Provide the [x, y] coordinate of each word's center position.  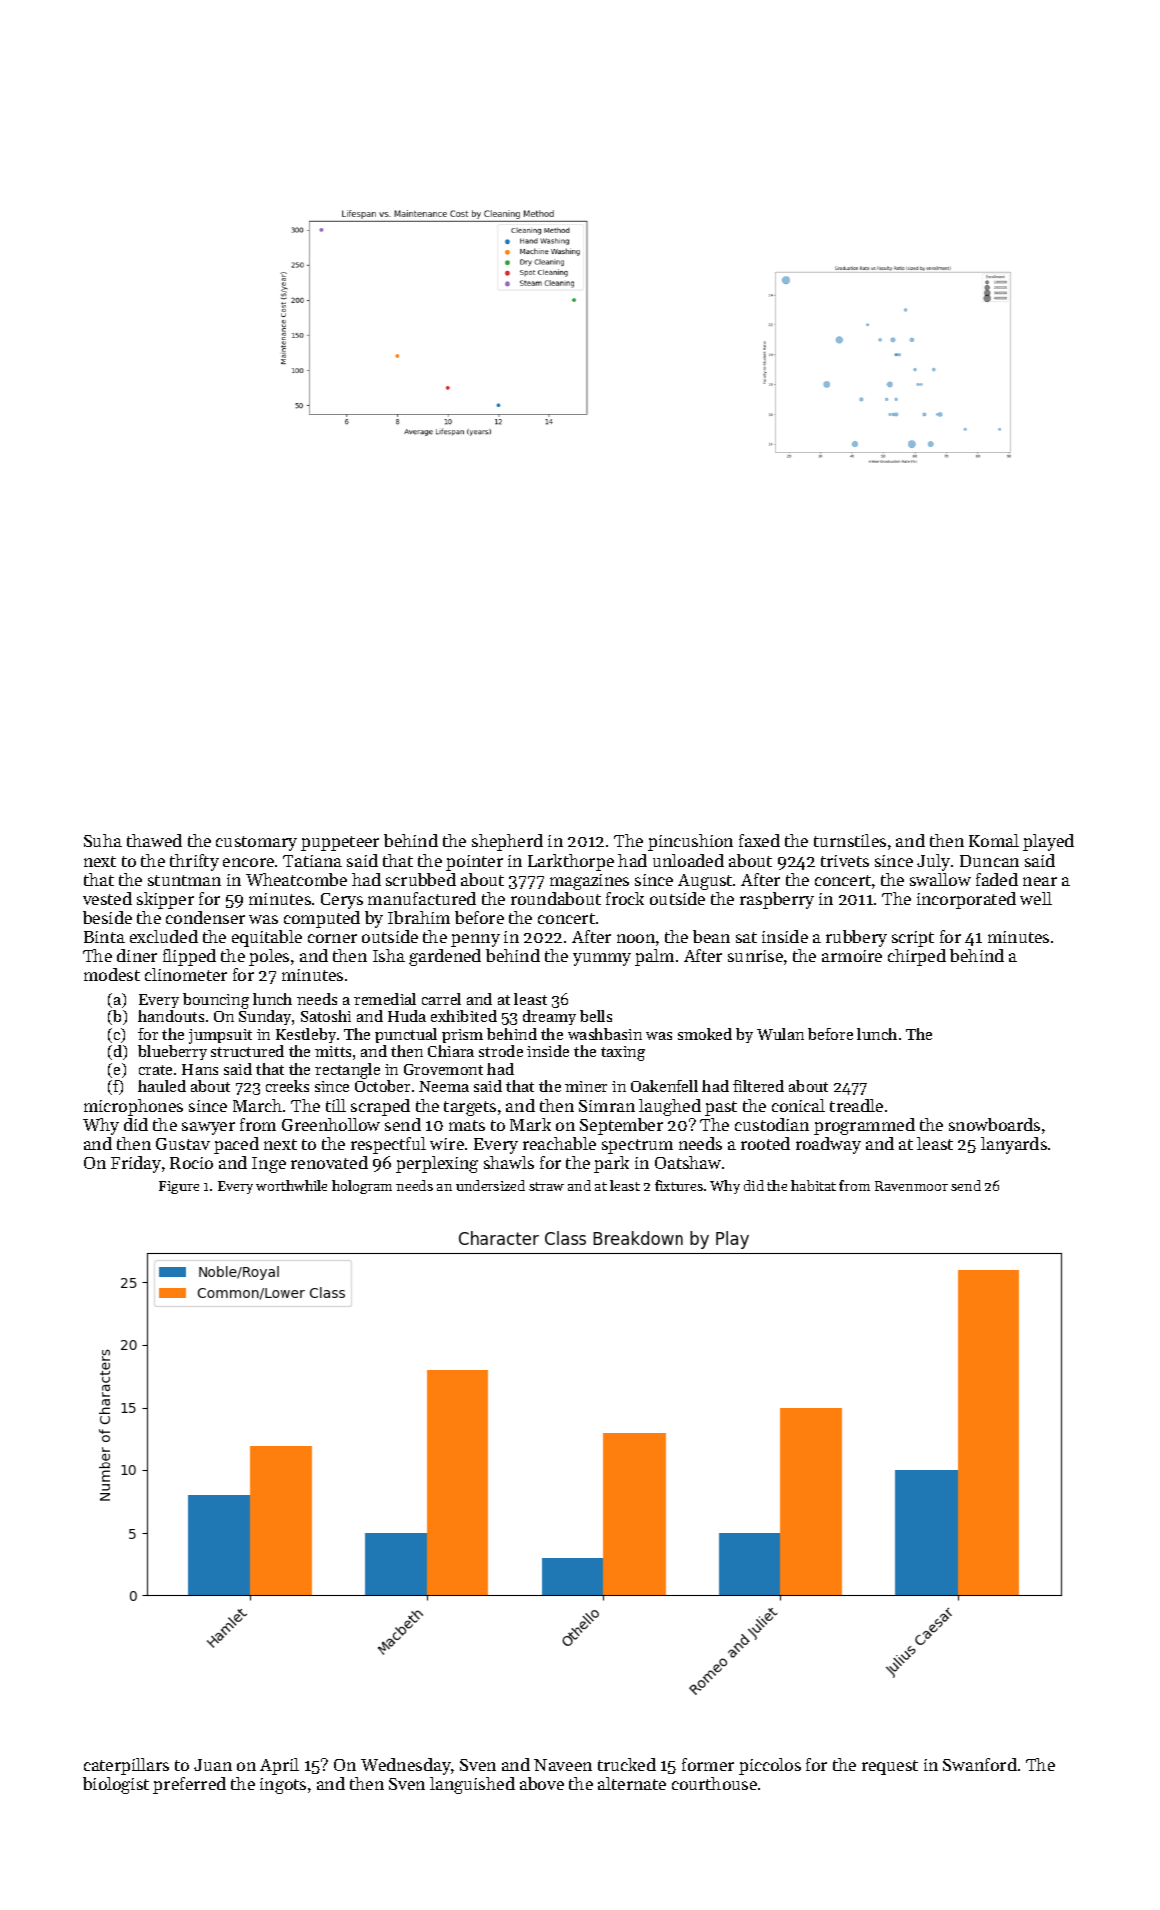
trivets [845, 861]
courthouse [714, 1783]
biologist [116, 1785]
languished [472, 1785]
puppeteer [340, 843]
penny [475, 940]
